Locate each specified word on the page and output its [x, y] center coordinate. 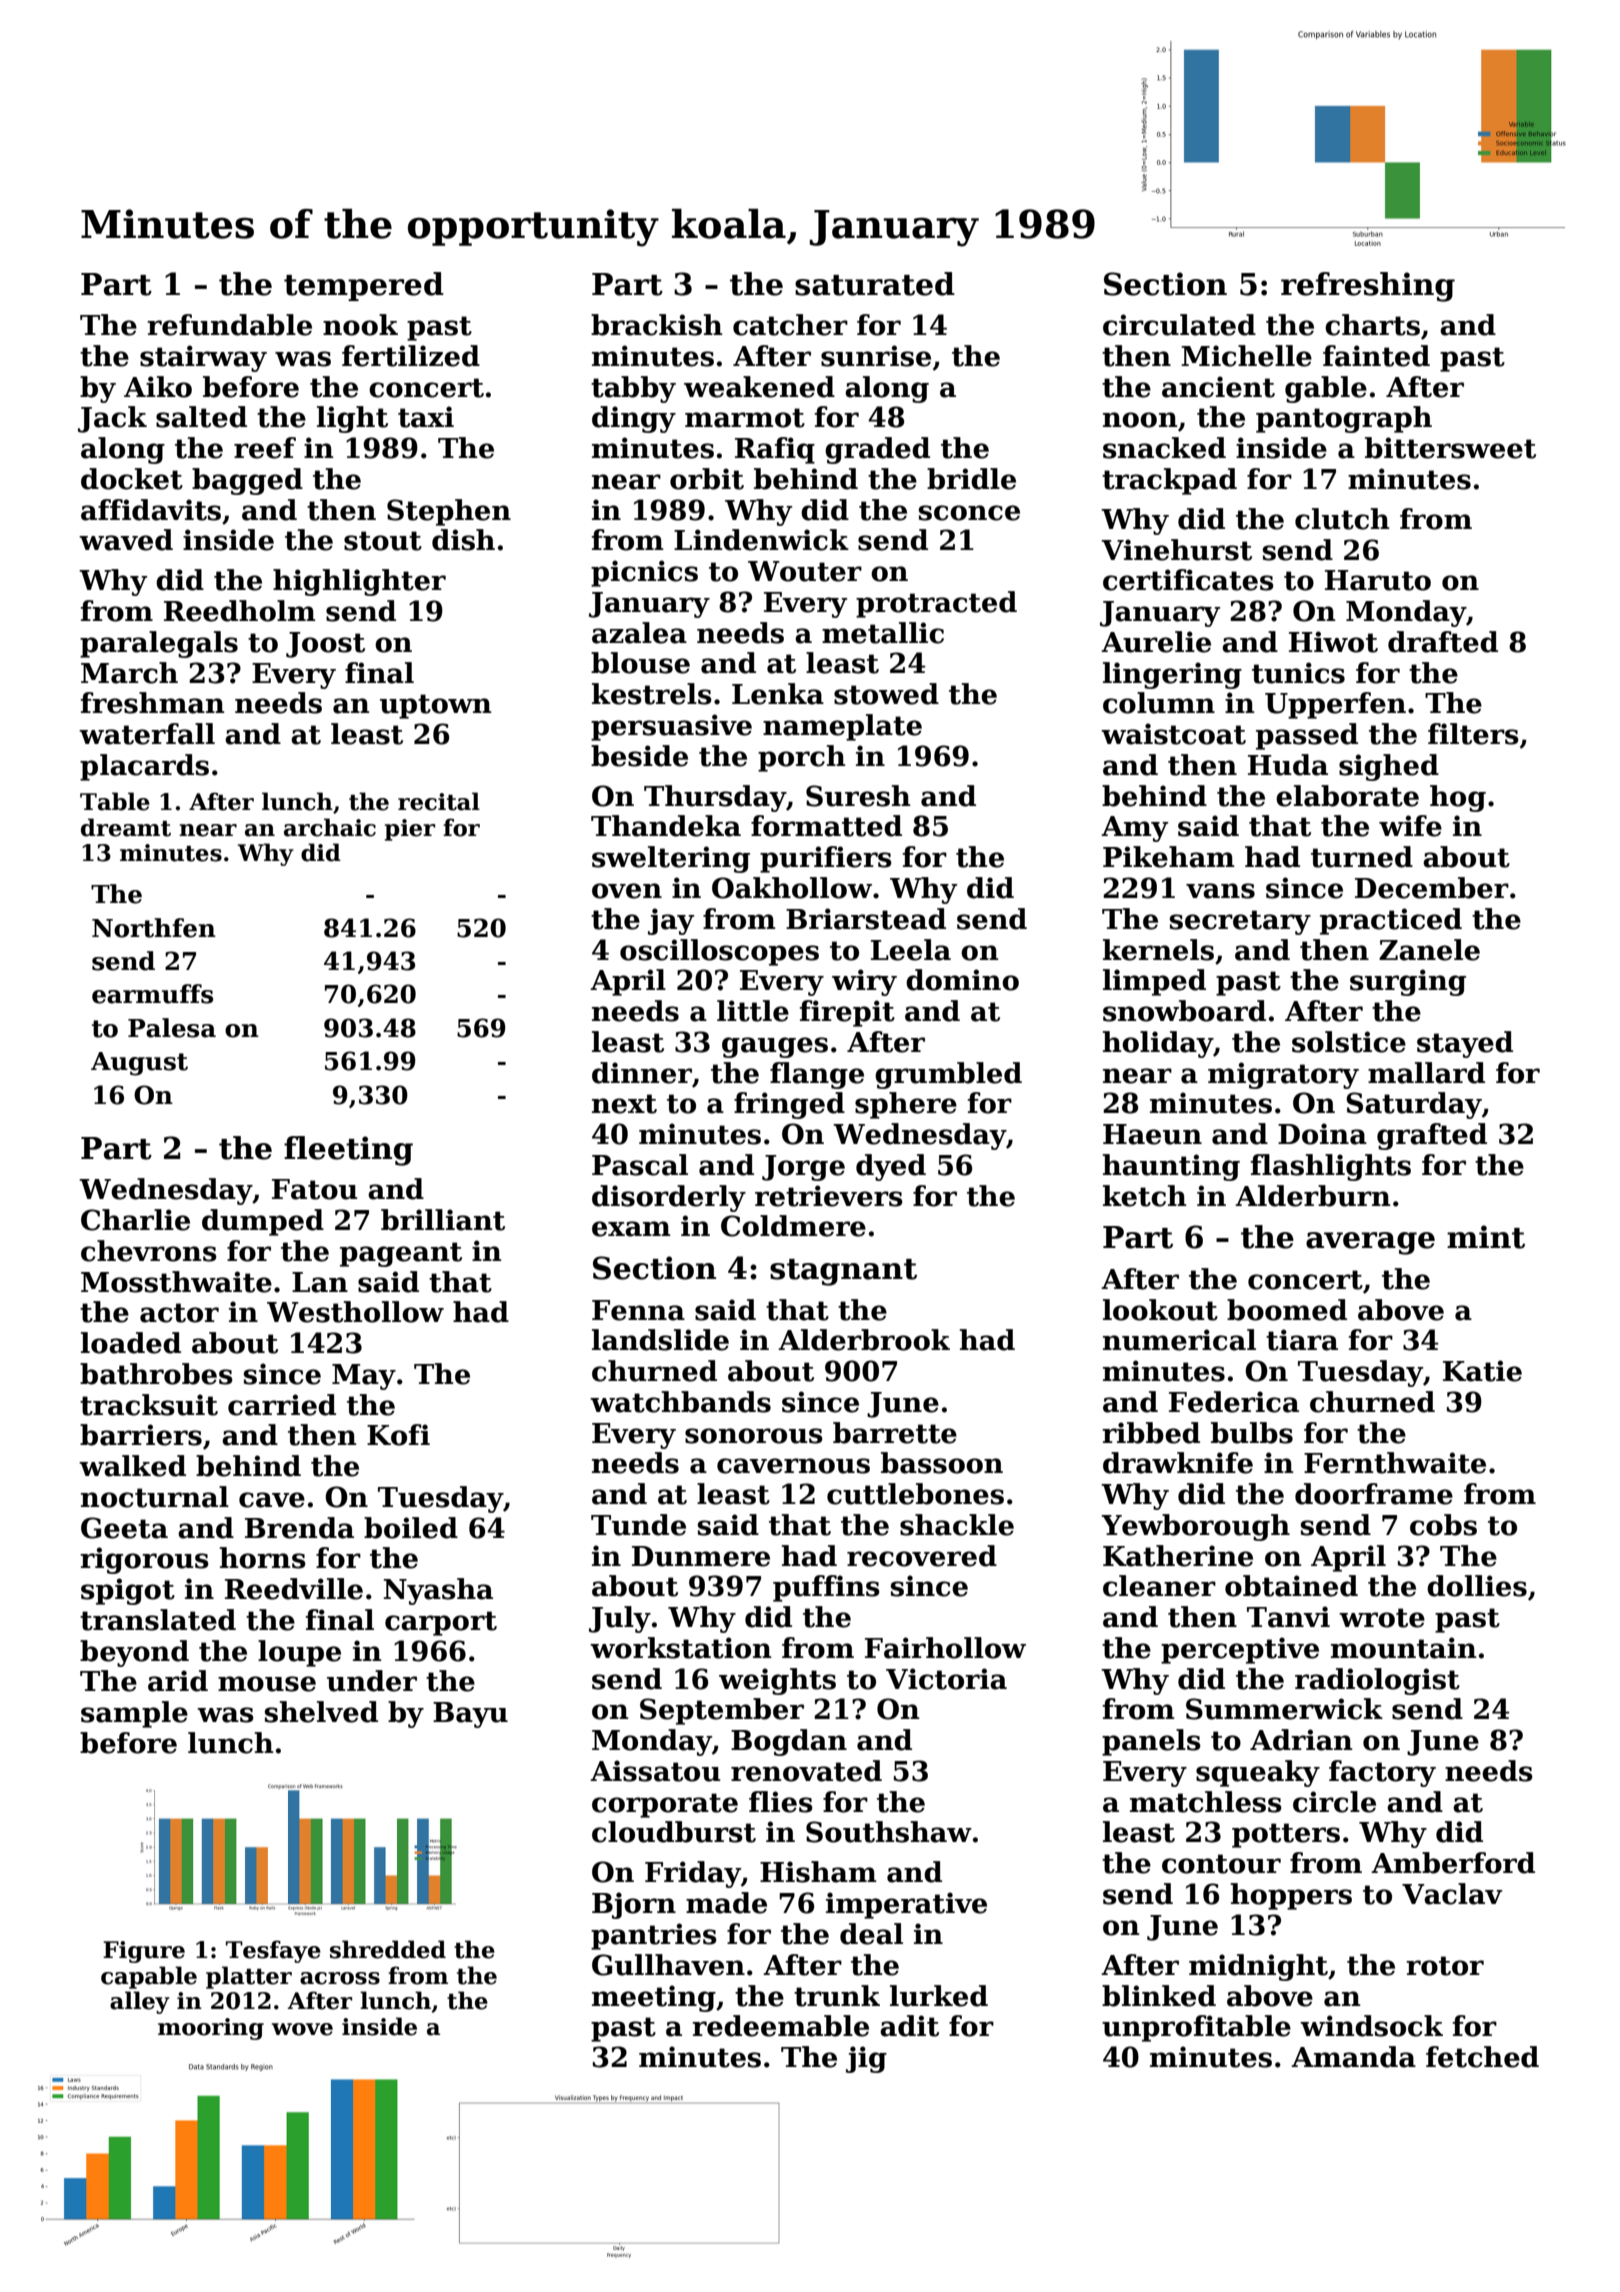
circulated [1179, 325]
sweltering [671, 859]
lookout [1160, 1310]
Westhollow [355, 1312]
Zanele [1429, 950]
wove [302, 2029]
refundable [229, 325]
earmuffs [152, 994]
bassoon [942, 1463]
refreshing [1368, 287]
